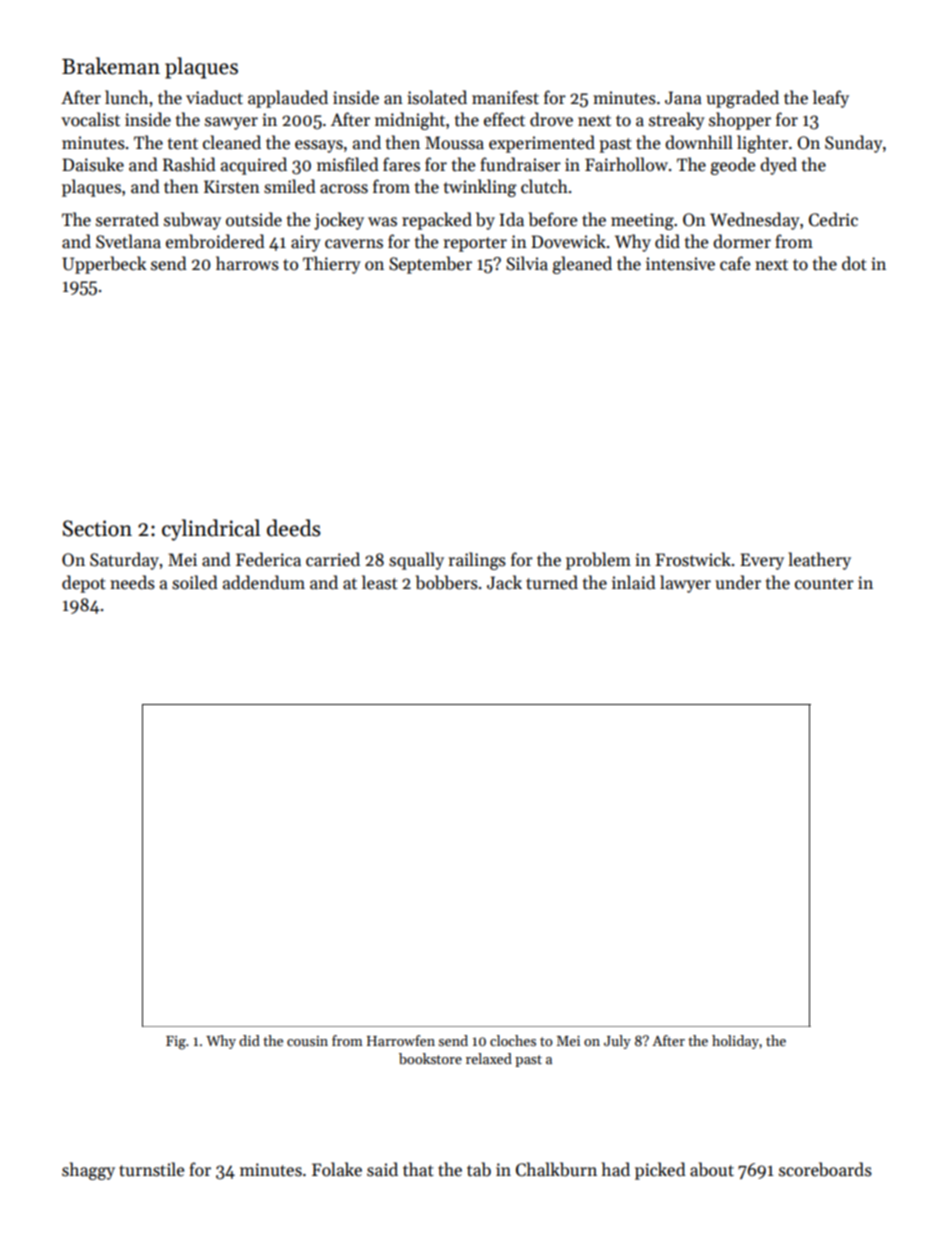 This screenshot has width=952, height=1233. What do you see at coordinates (211, 530) in the screenshot?
I see `cylindrical` at bounding box center [211, 530].
